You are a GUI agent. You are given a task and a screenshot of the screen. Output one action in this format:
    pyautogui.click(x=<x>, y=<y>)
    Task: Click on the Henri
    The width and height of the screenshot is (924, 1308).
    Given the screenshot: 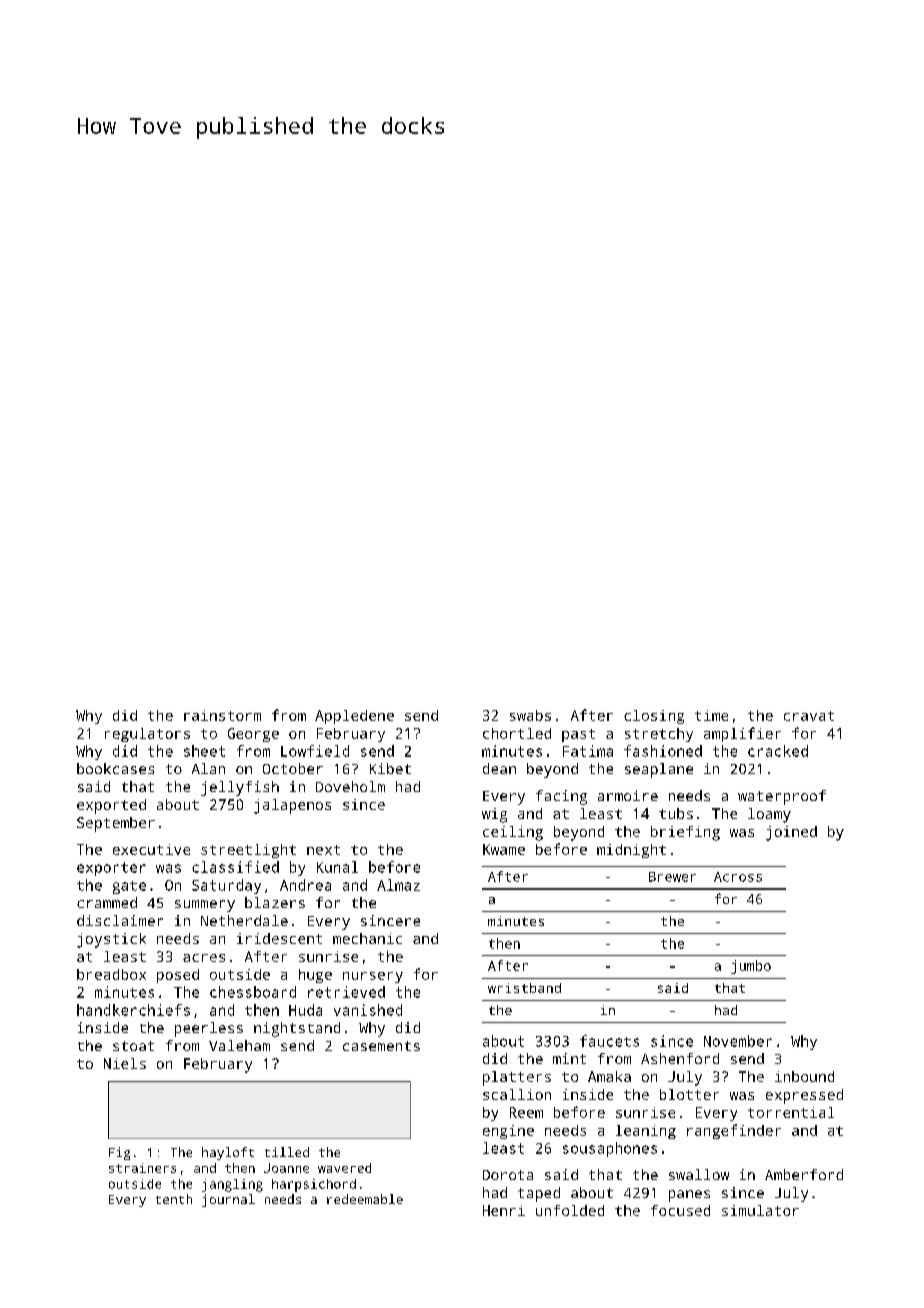 What is the action you would take?
    pyautogui.click(x=504, y=1210)
